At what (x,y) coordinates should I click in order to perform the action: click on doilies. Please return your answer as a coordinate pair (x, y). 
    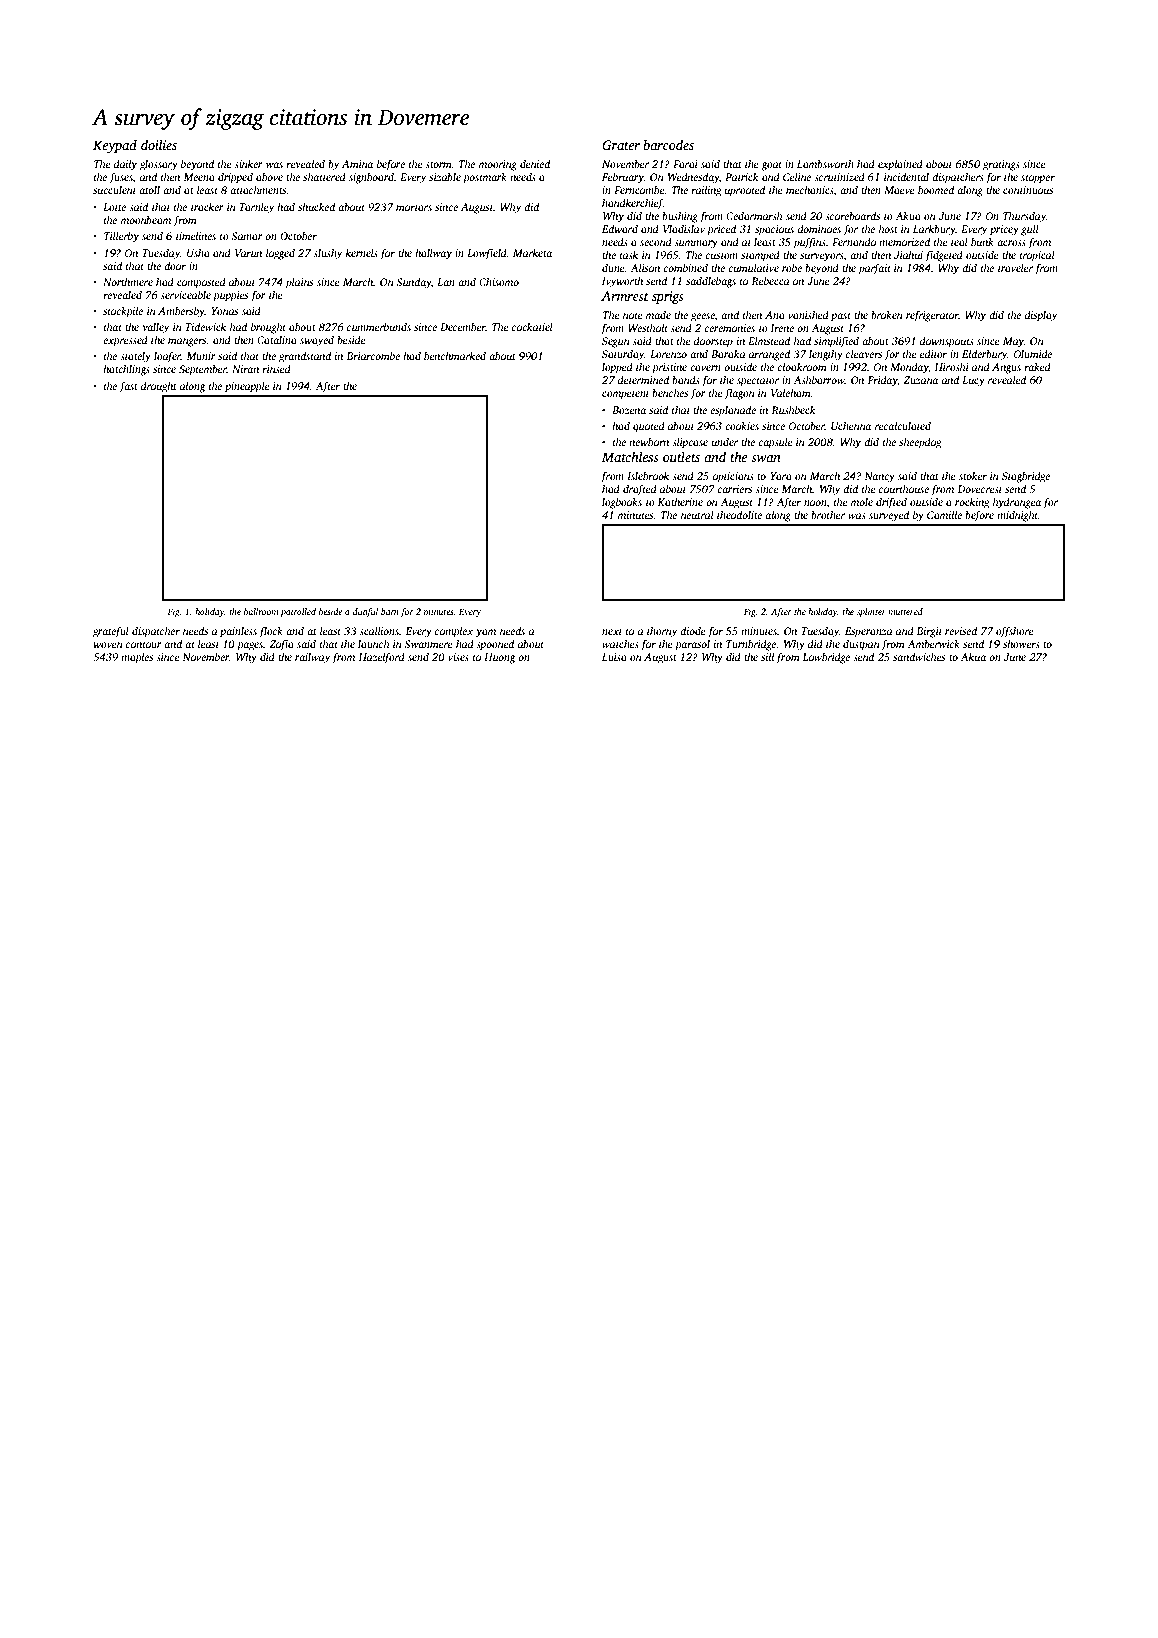
    Looking at the image, I should click on (159, 144).
